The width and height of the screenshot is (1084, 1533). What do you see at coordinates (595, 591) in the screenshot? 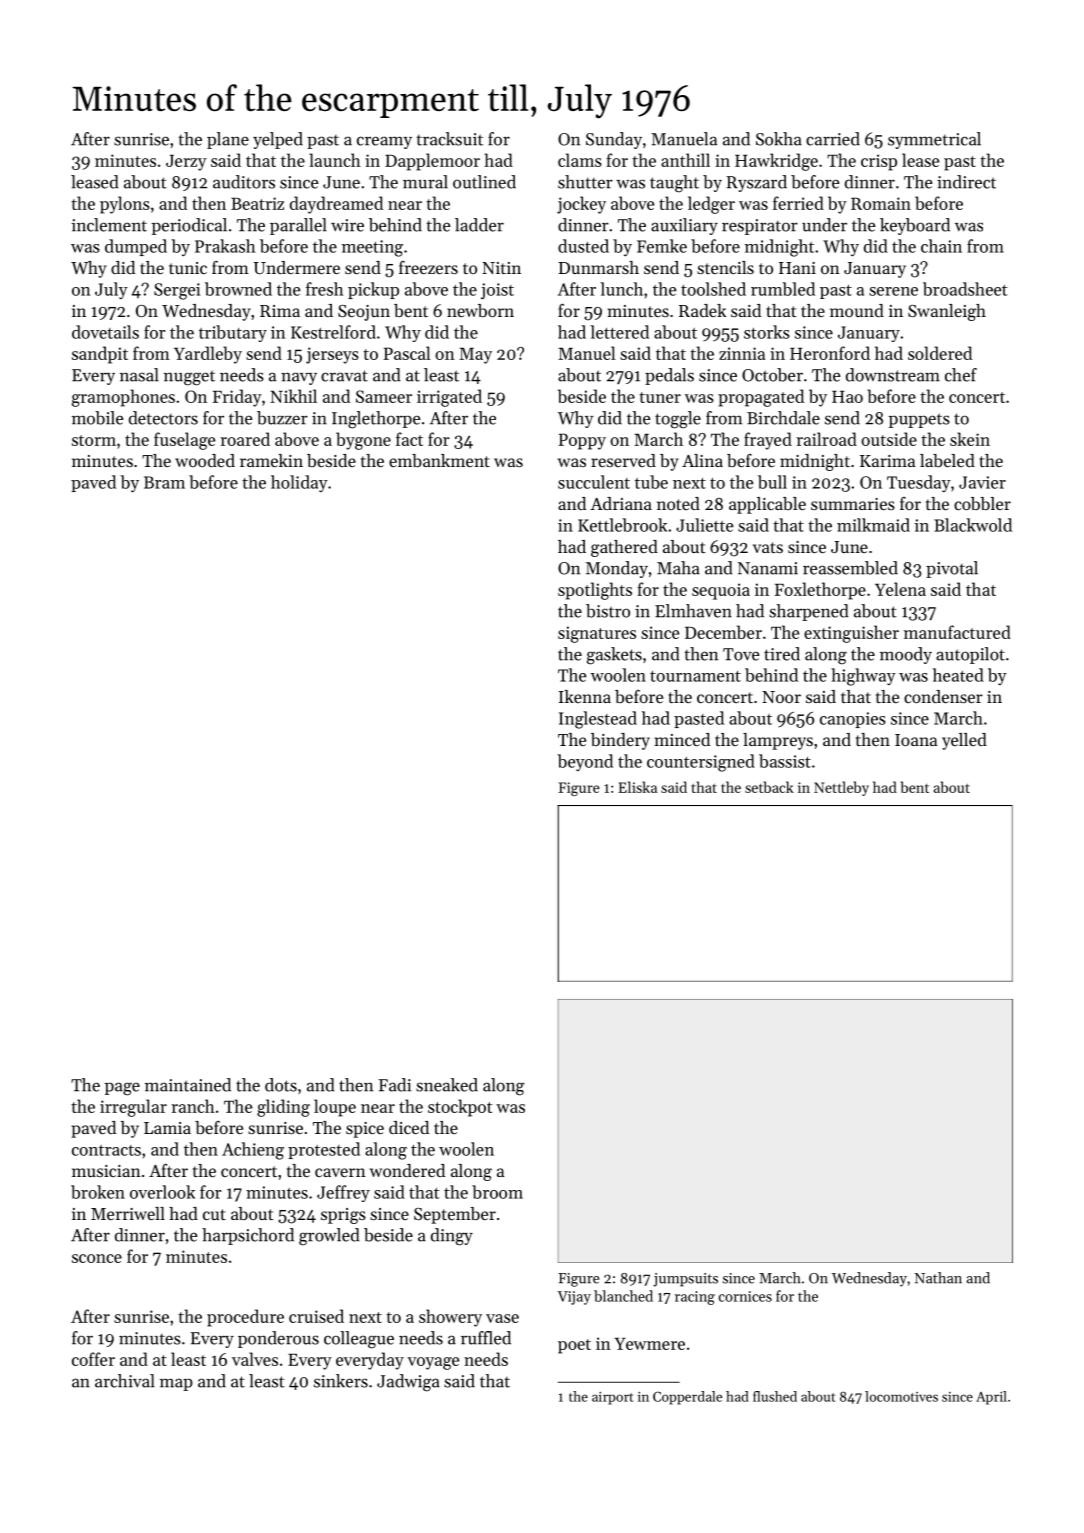
I see `spotlights` at bounding box center [595, 591].
